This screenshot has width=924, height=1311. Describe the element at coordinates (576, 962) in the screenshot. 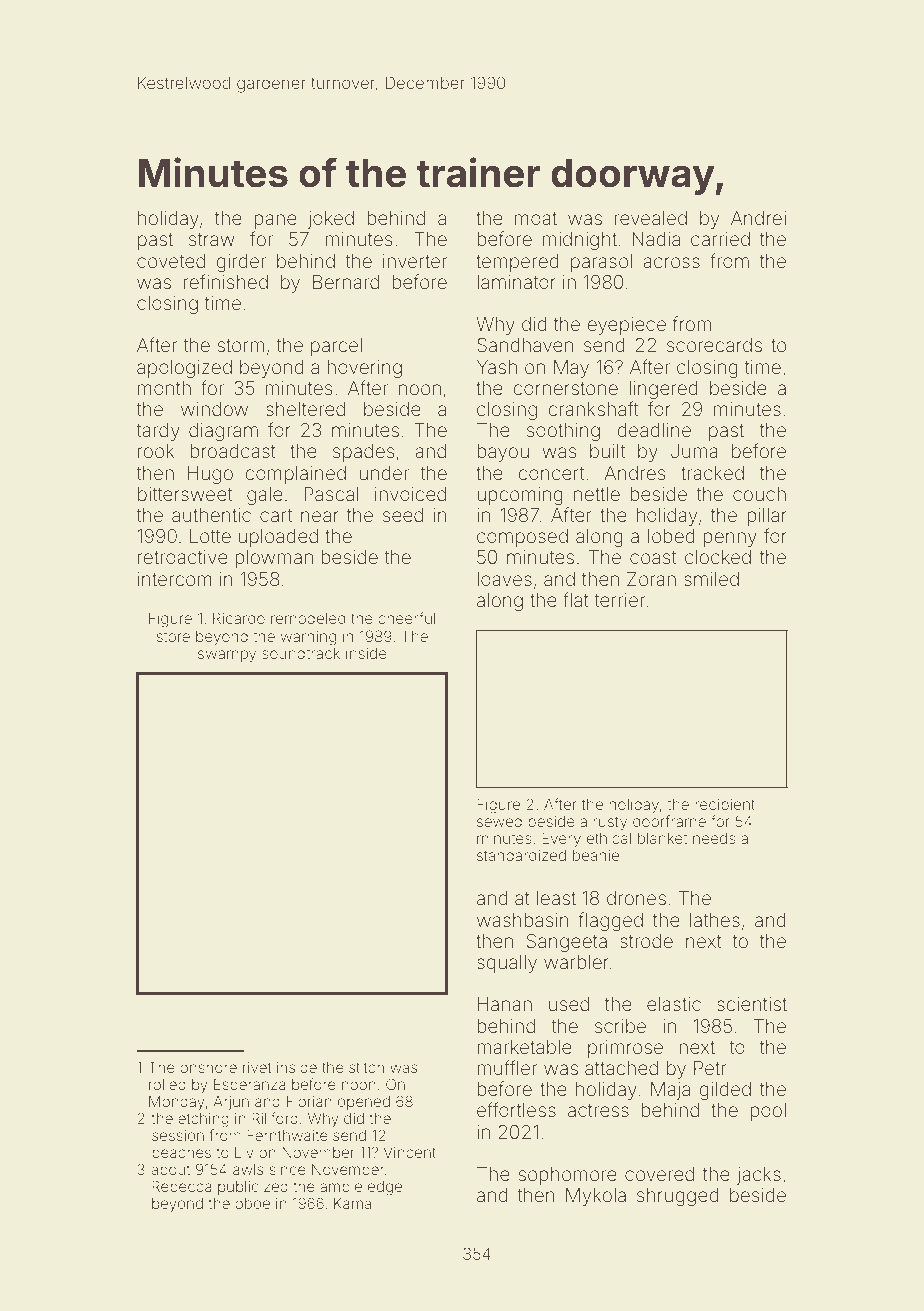

I see `warbler` at that location.
